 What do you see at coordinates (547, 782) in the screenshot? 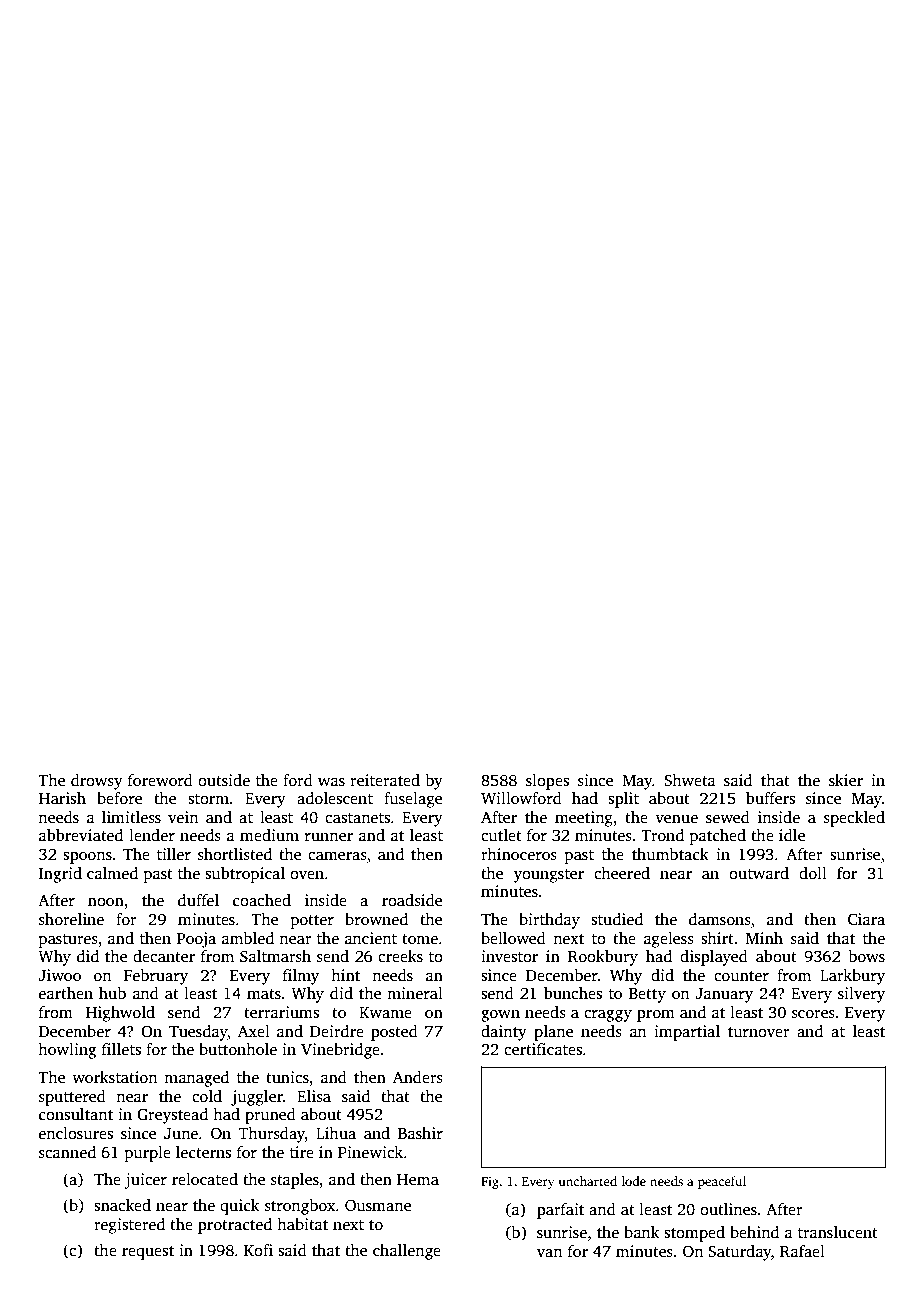
I see `slopes` at bounding box center [547, 782].
